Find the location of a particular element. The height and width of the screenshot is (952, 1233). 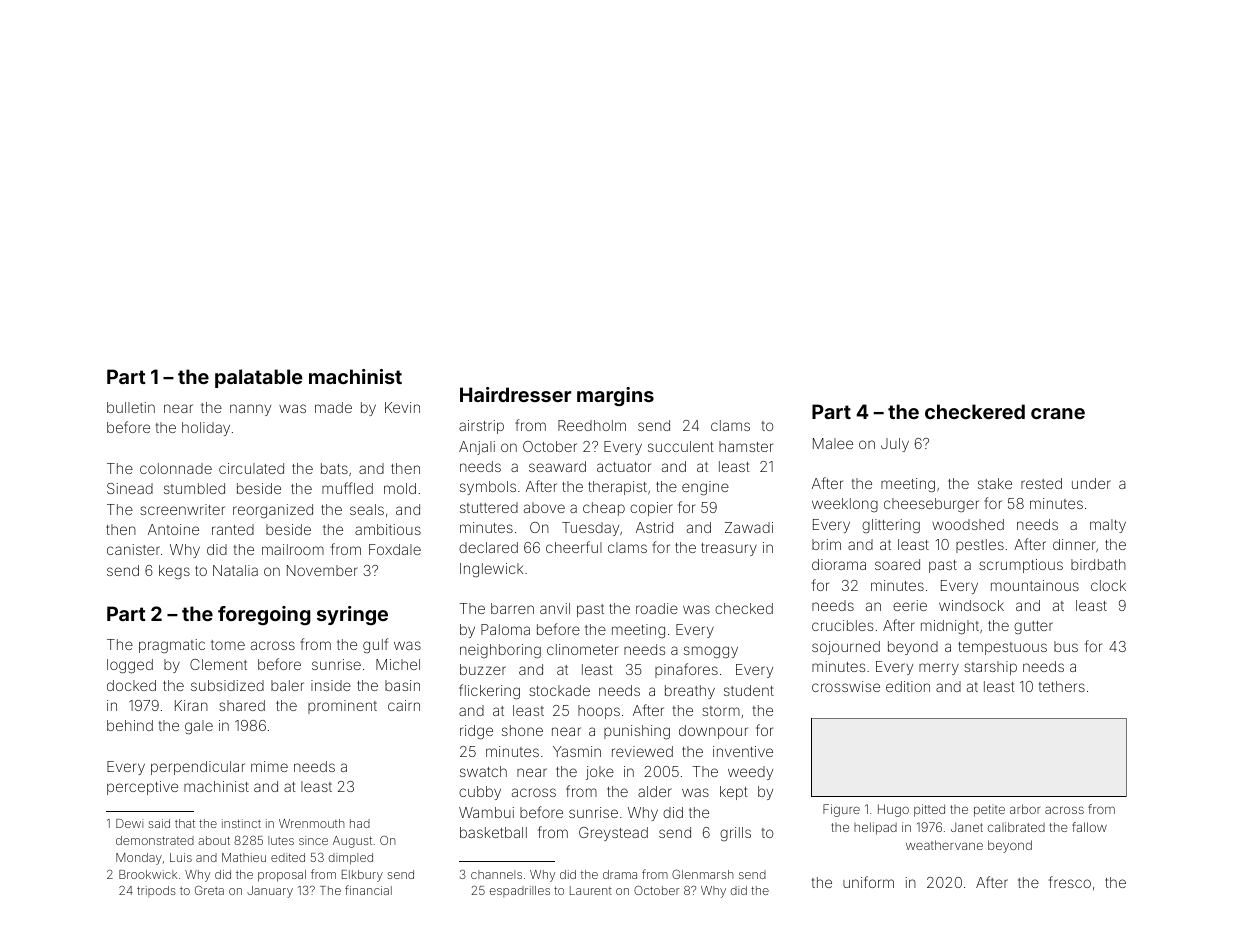

Zawadi is located at coordinates (749, 527).
